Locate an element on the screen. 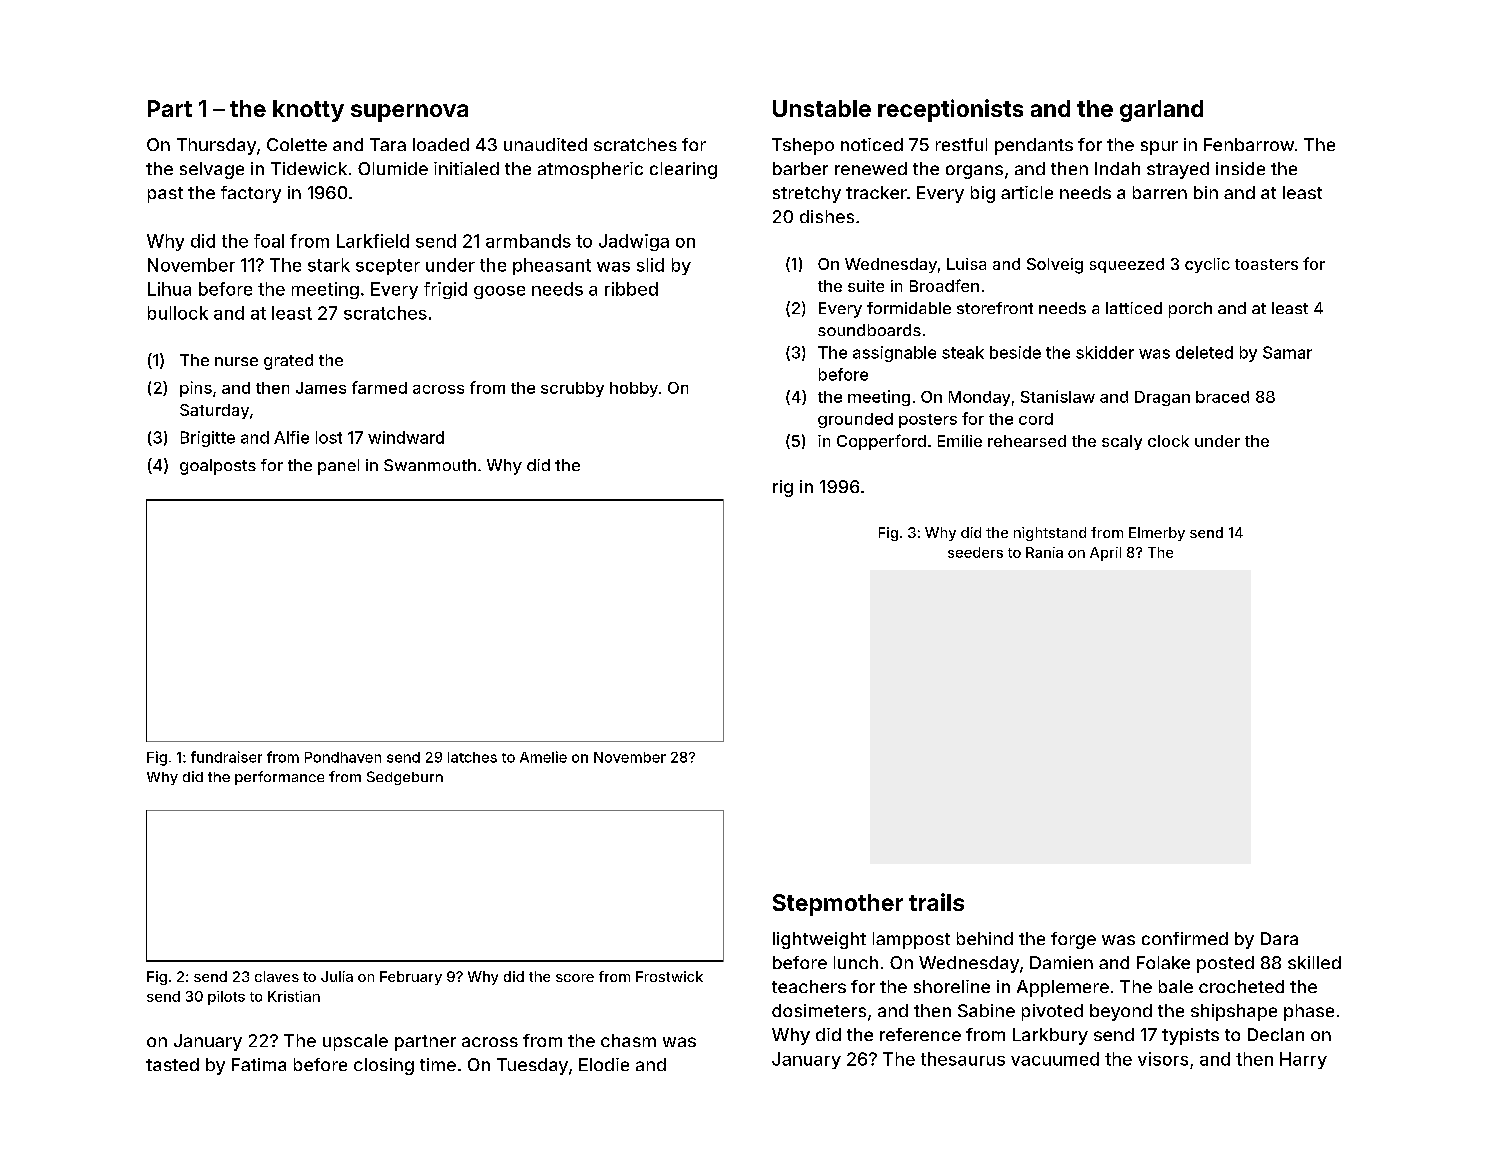 The width and height of the screenshot is (1496, 1156). knotty is located at coordinates (308, 111).
